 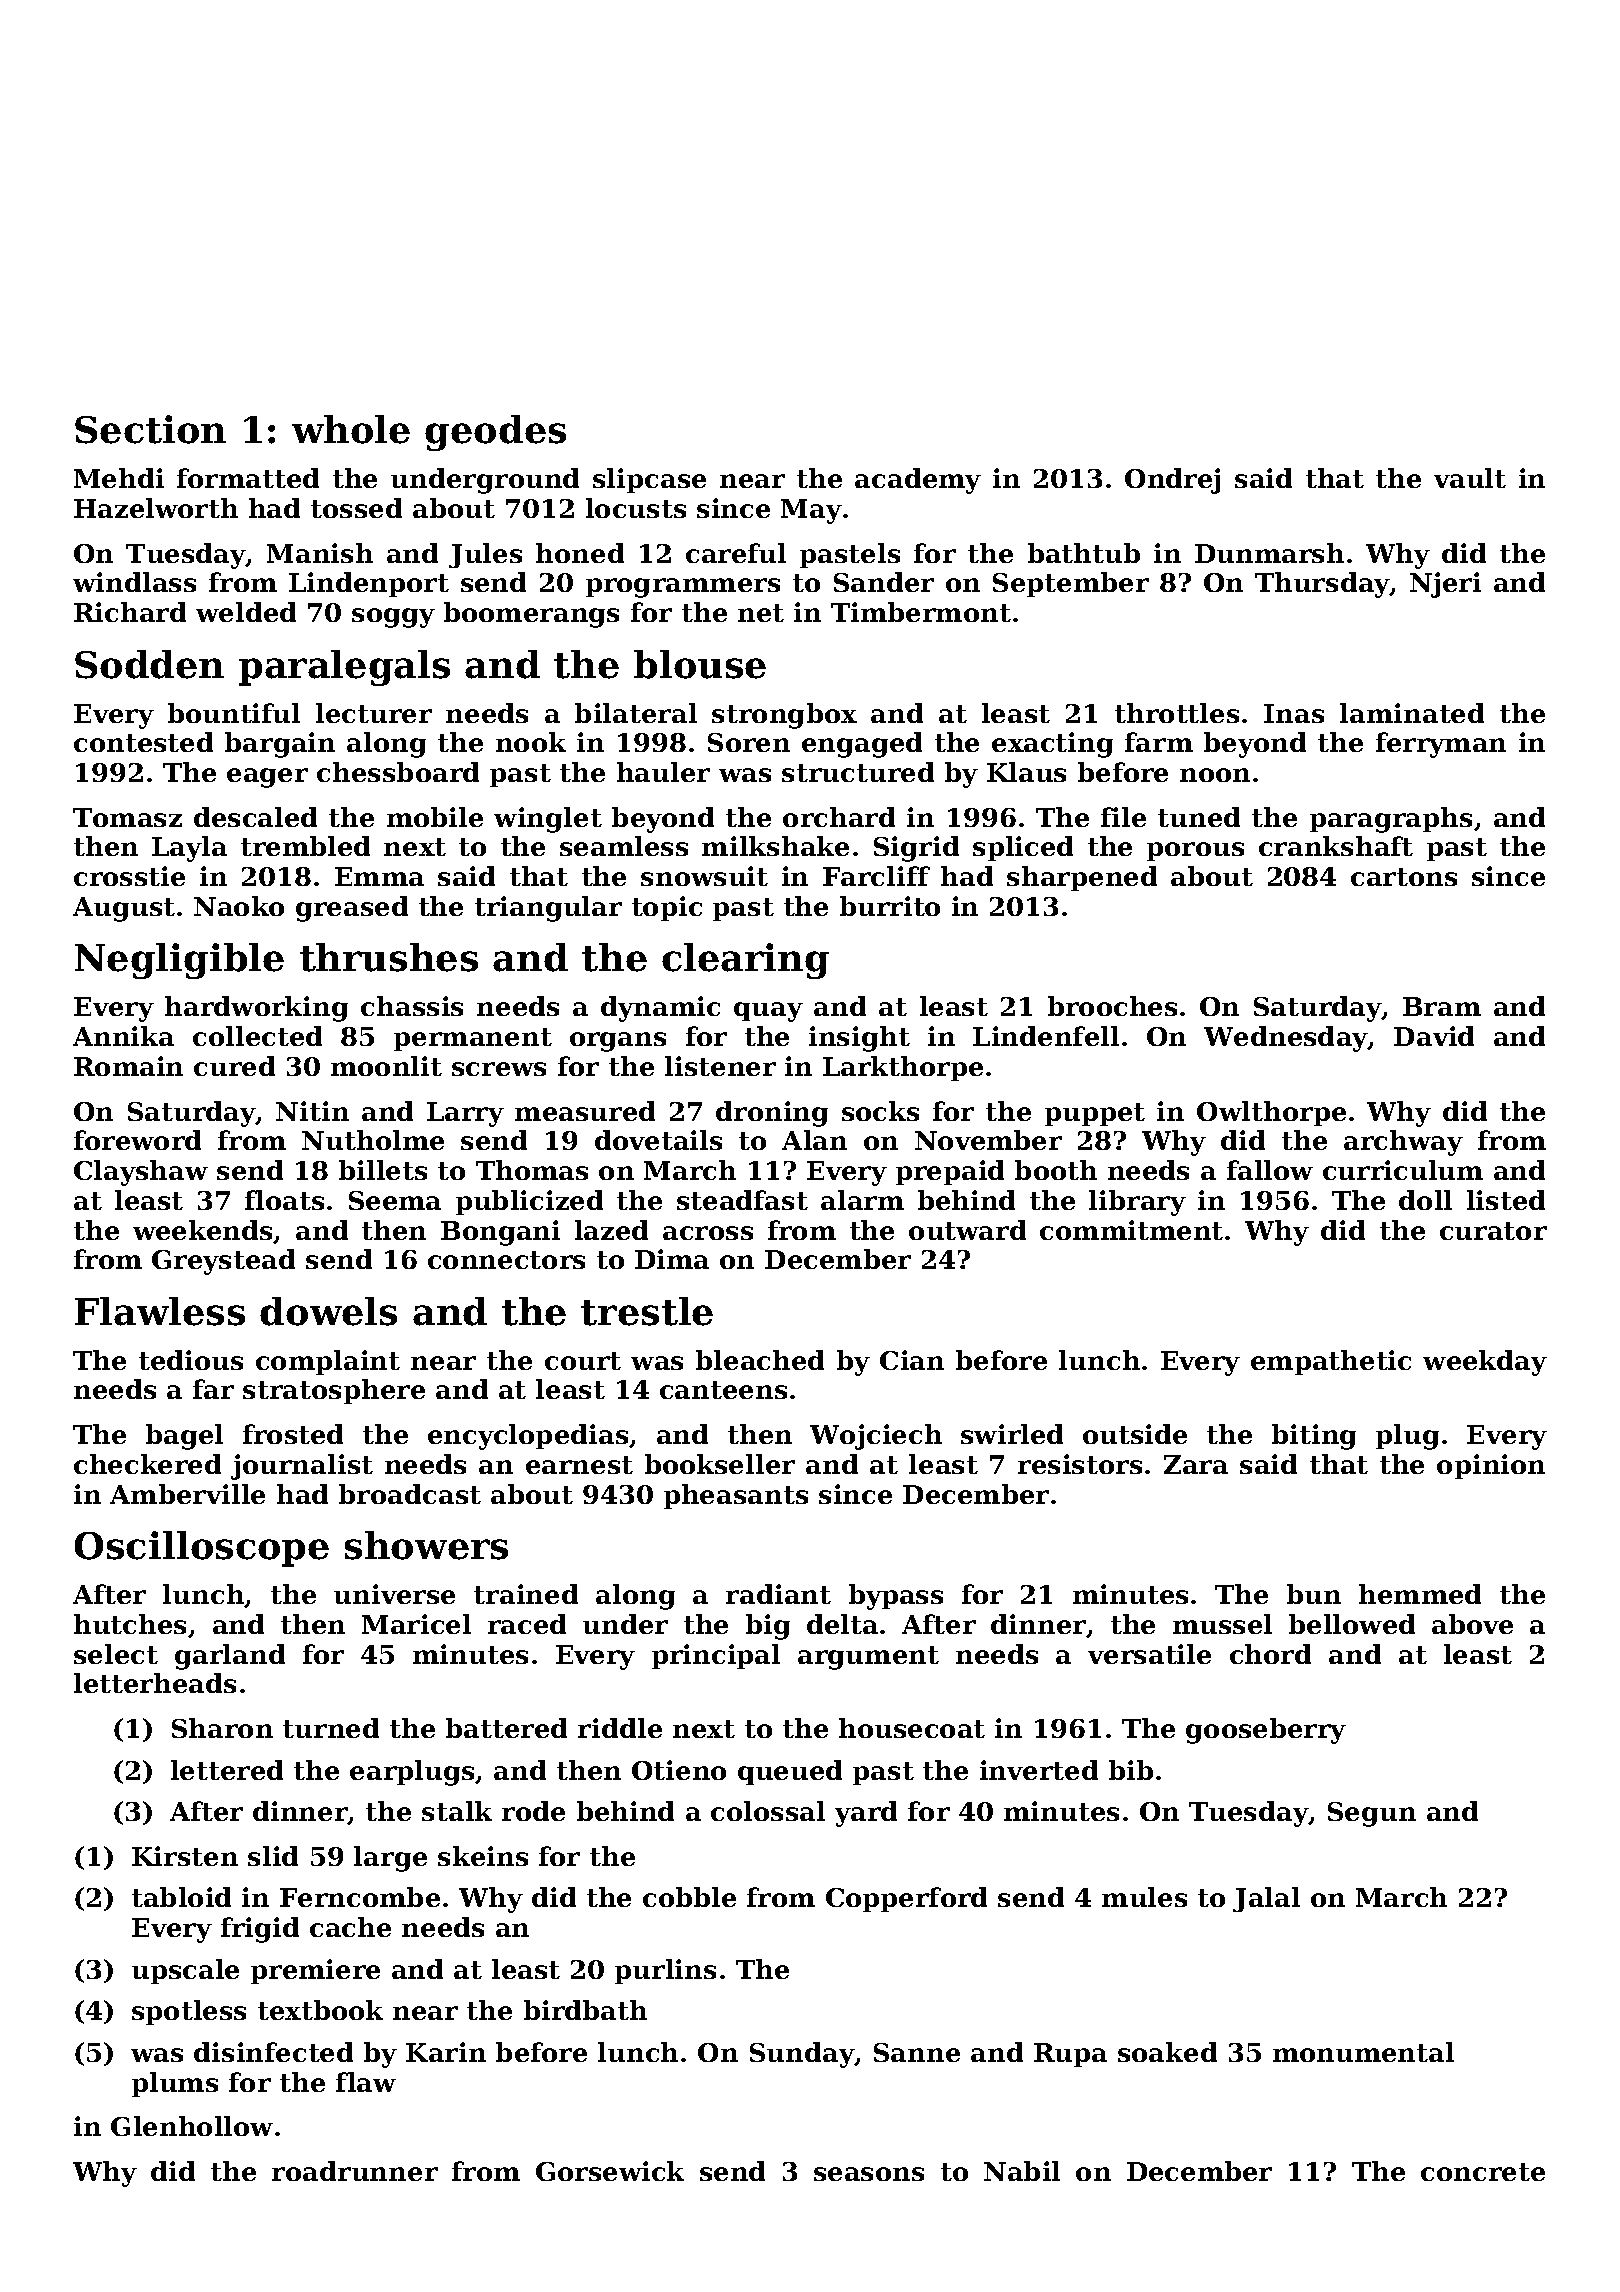 What do you see at coordinates (1445, 585) in the document?
I see `Njeri` at bounding box center [1445, 585].
